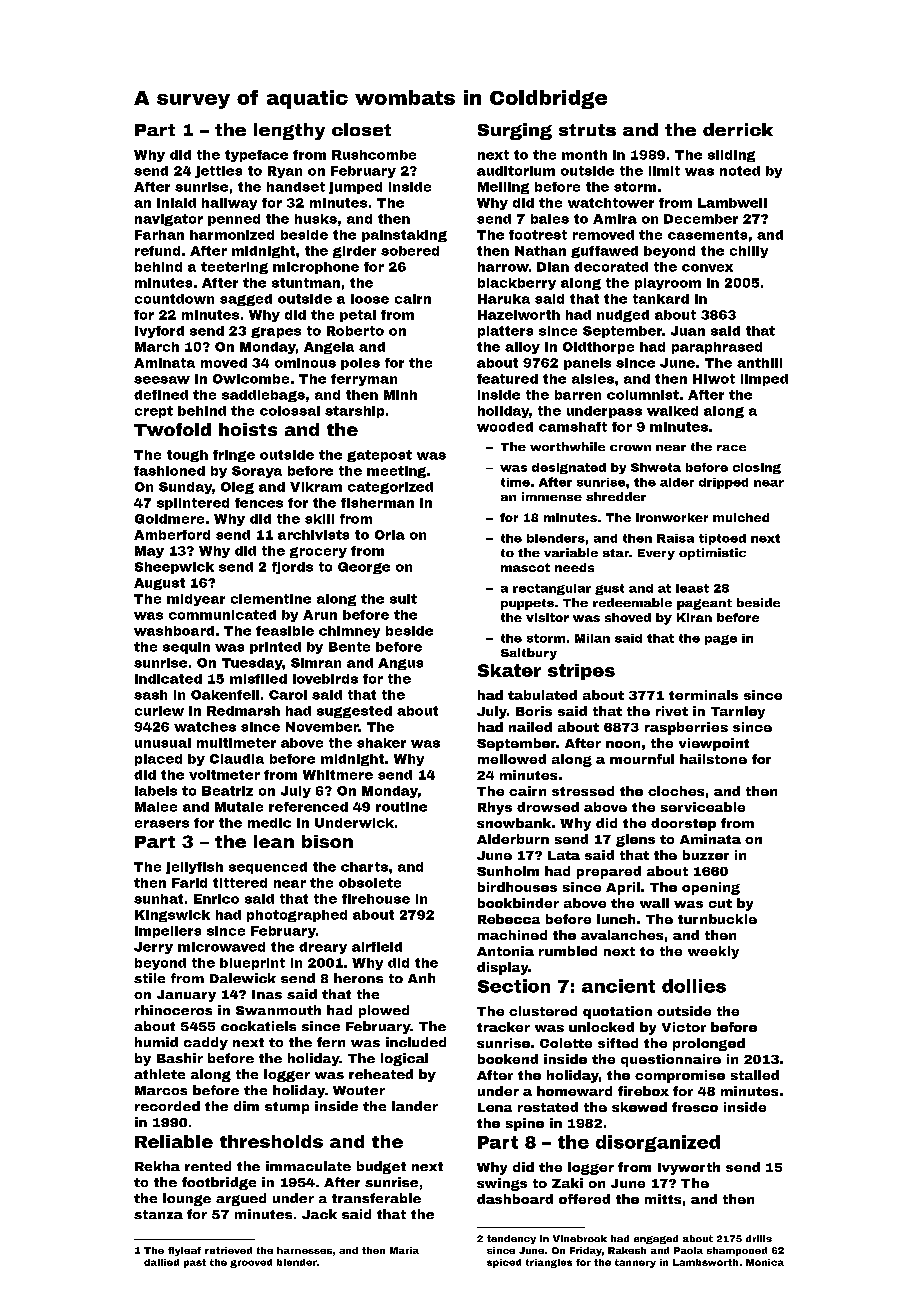 The height and width of the screenshot is (1314, 924). I want to click on serviceable, so click(703, 807).
